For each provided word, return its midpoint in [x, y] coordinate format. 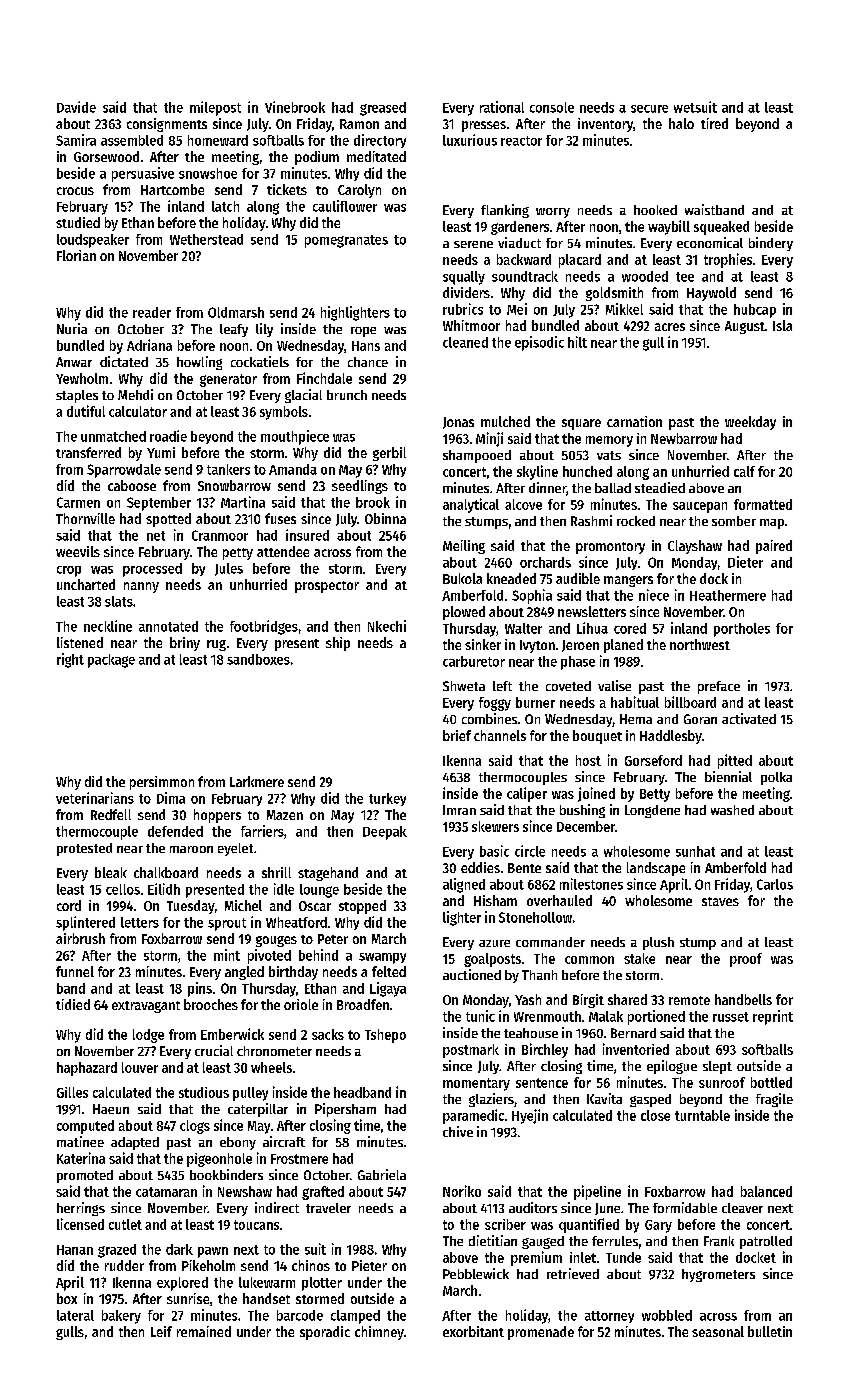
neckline [108, 626]
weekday [750, 423]
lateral [75, 1315]
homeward [218, 140]
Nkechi [387, 626]
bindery [771, 244]
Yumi [161, 452]
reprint [773, 1017]
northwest [700, 644]
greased [383, 109]
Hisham [495, 900]
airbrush [80, 938]
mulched [505, 421]
